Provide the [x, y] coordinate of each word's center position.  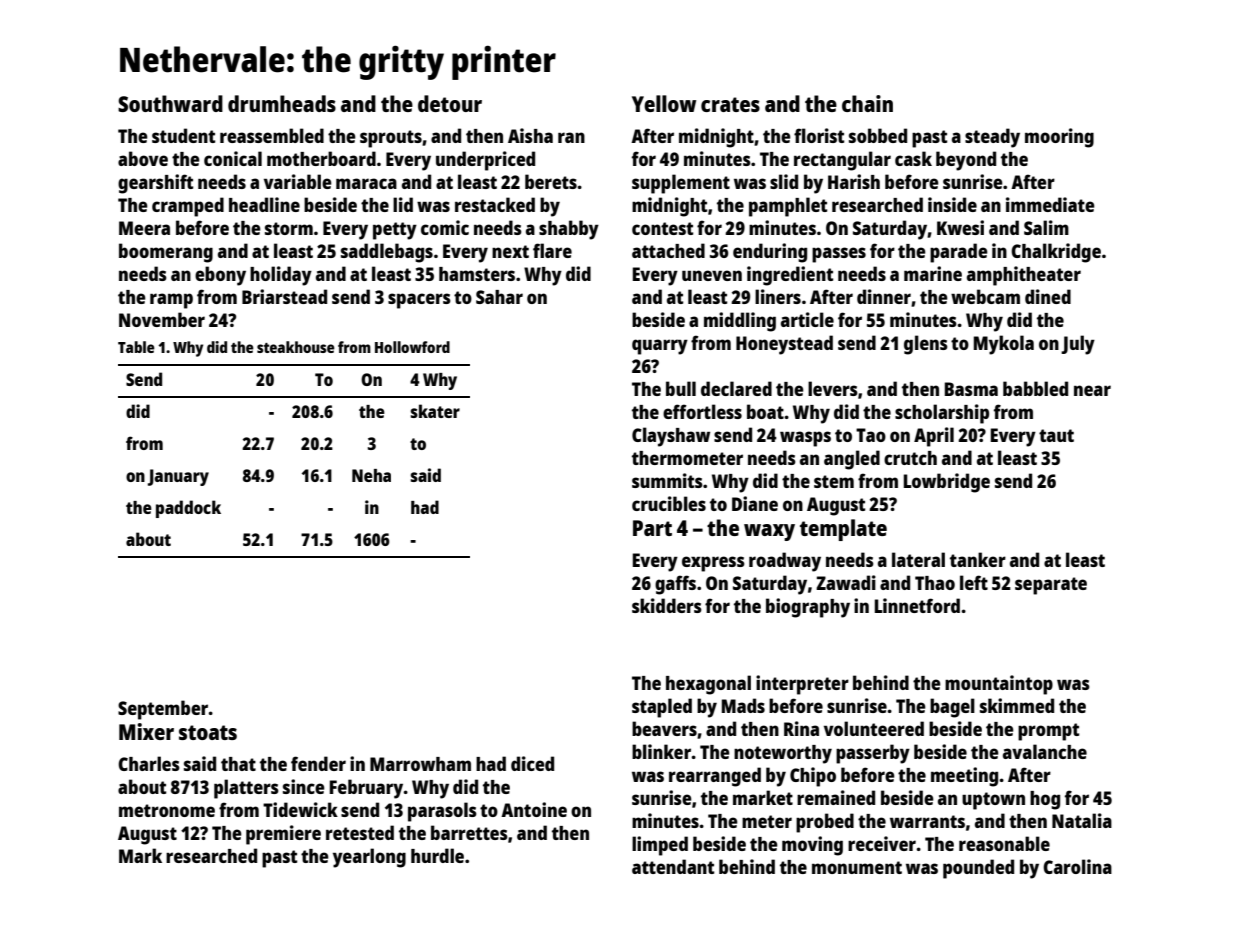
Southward [170, 103]
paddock [188, 509]
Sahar [499, 297]
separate [1051, 586]
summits [667, 480]
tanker [978, 559]
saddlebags [387, 253]
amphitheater [1024, 276]
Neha [371, 475]
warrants [927, 821]
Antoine [534, 809]
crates [730, 104]
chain [867, 103]
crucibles [669, 503]
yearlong [369, 858]
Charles [149, 763]
